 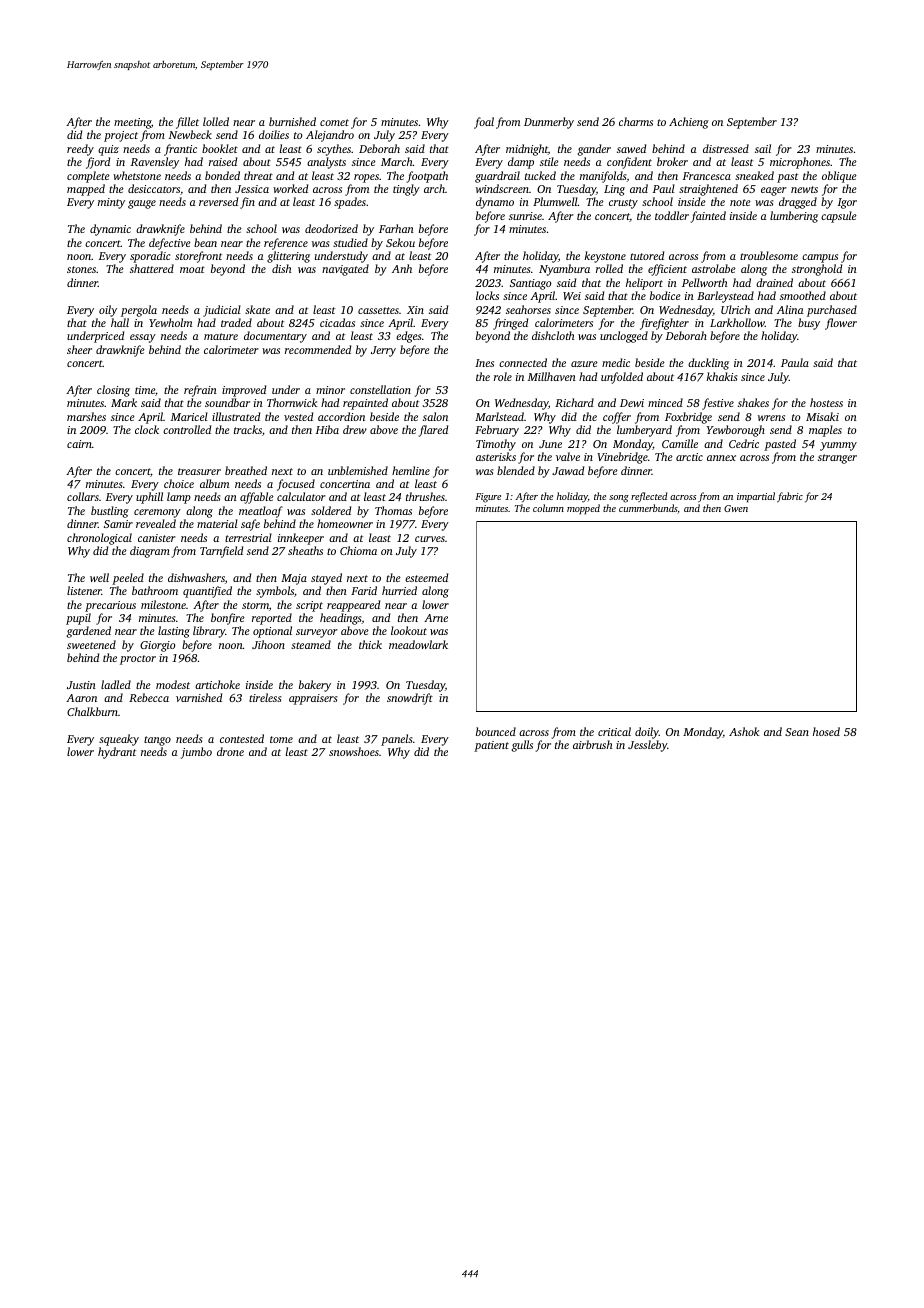 What do you see at coordinates (826, 731) in the screenshot?
I see `hosed` at bounding box center [826, 731].
